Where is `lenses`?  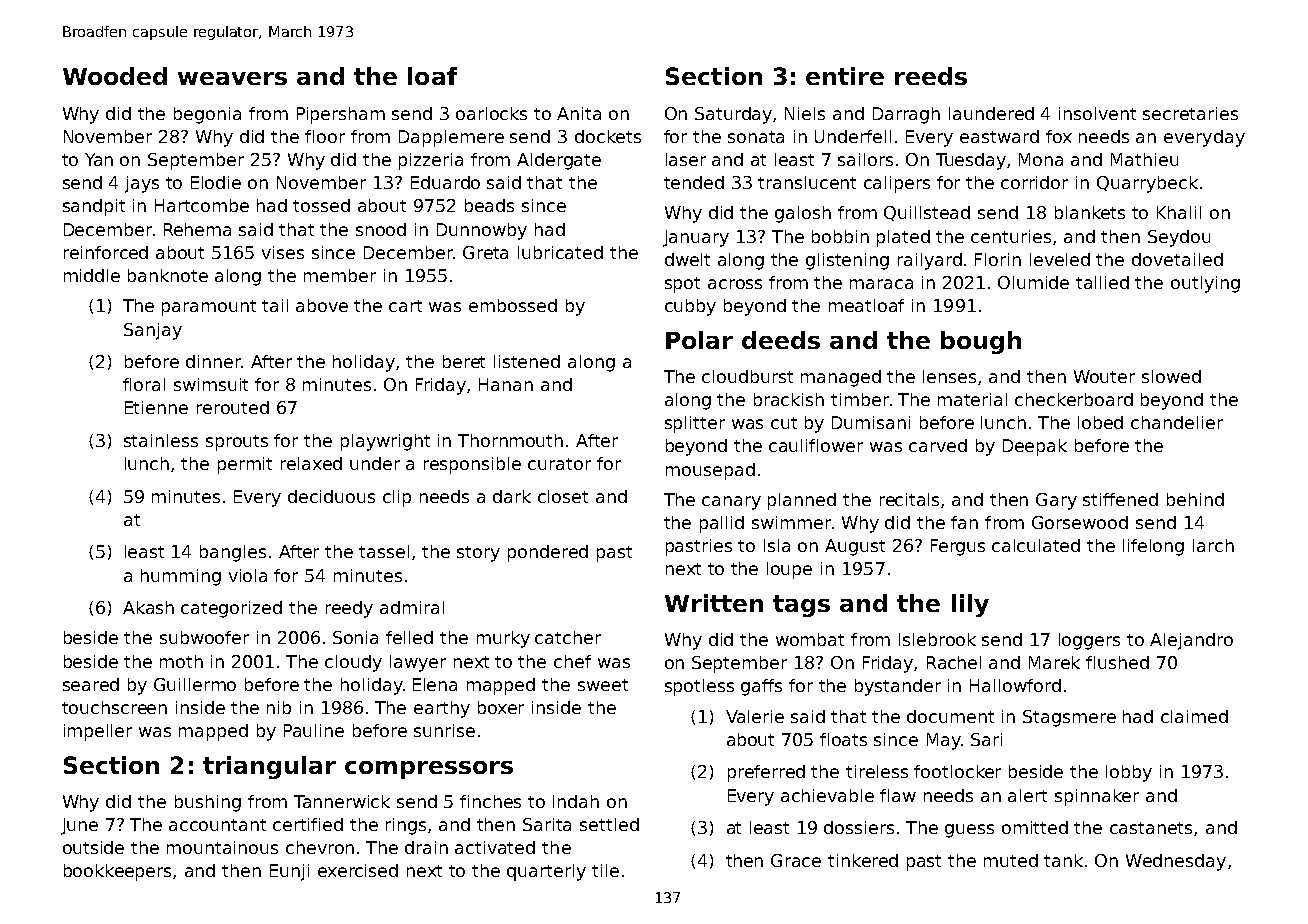 lenses is located at coordinates (949, 376).
